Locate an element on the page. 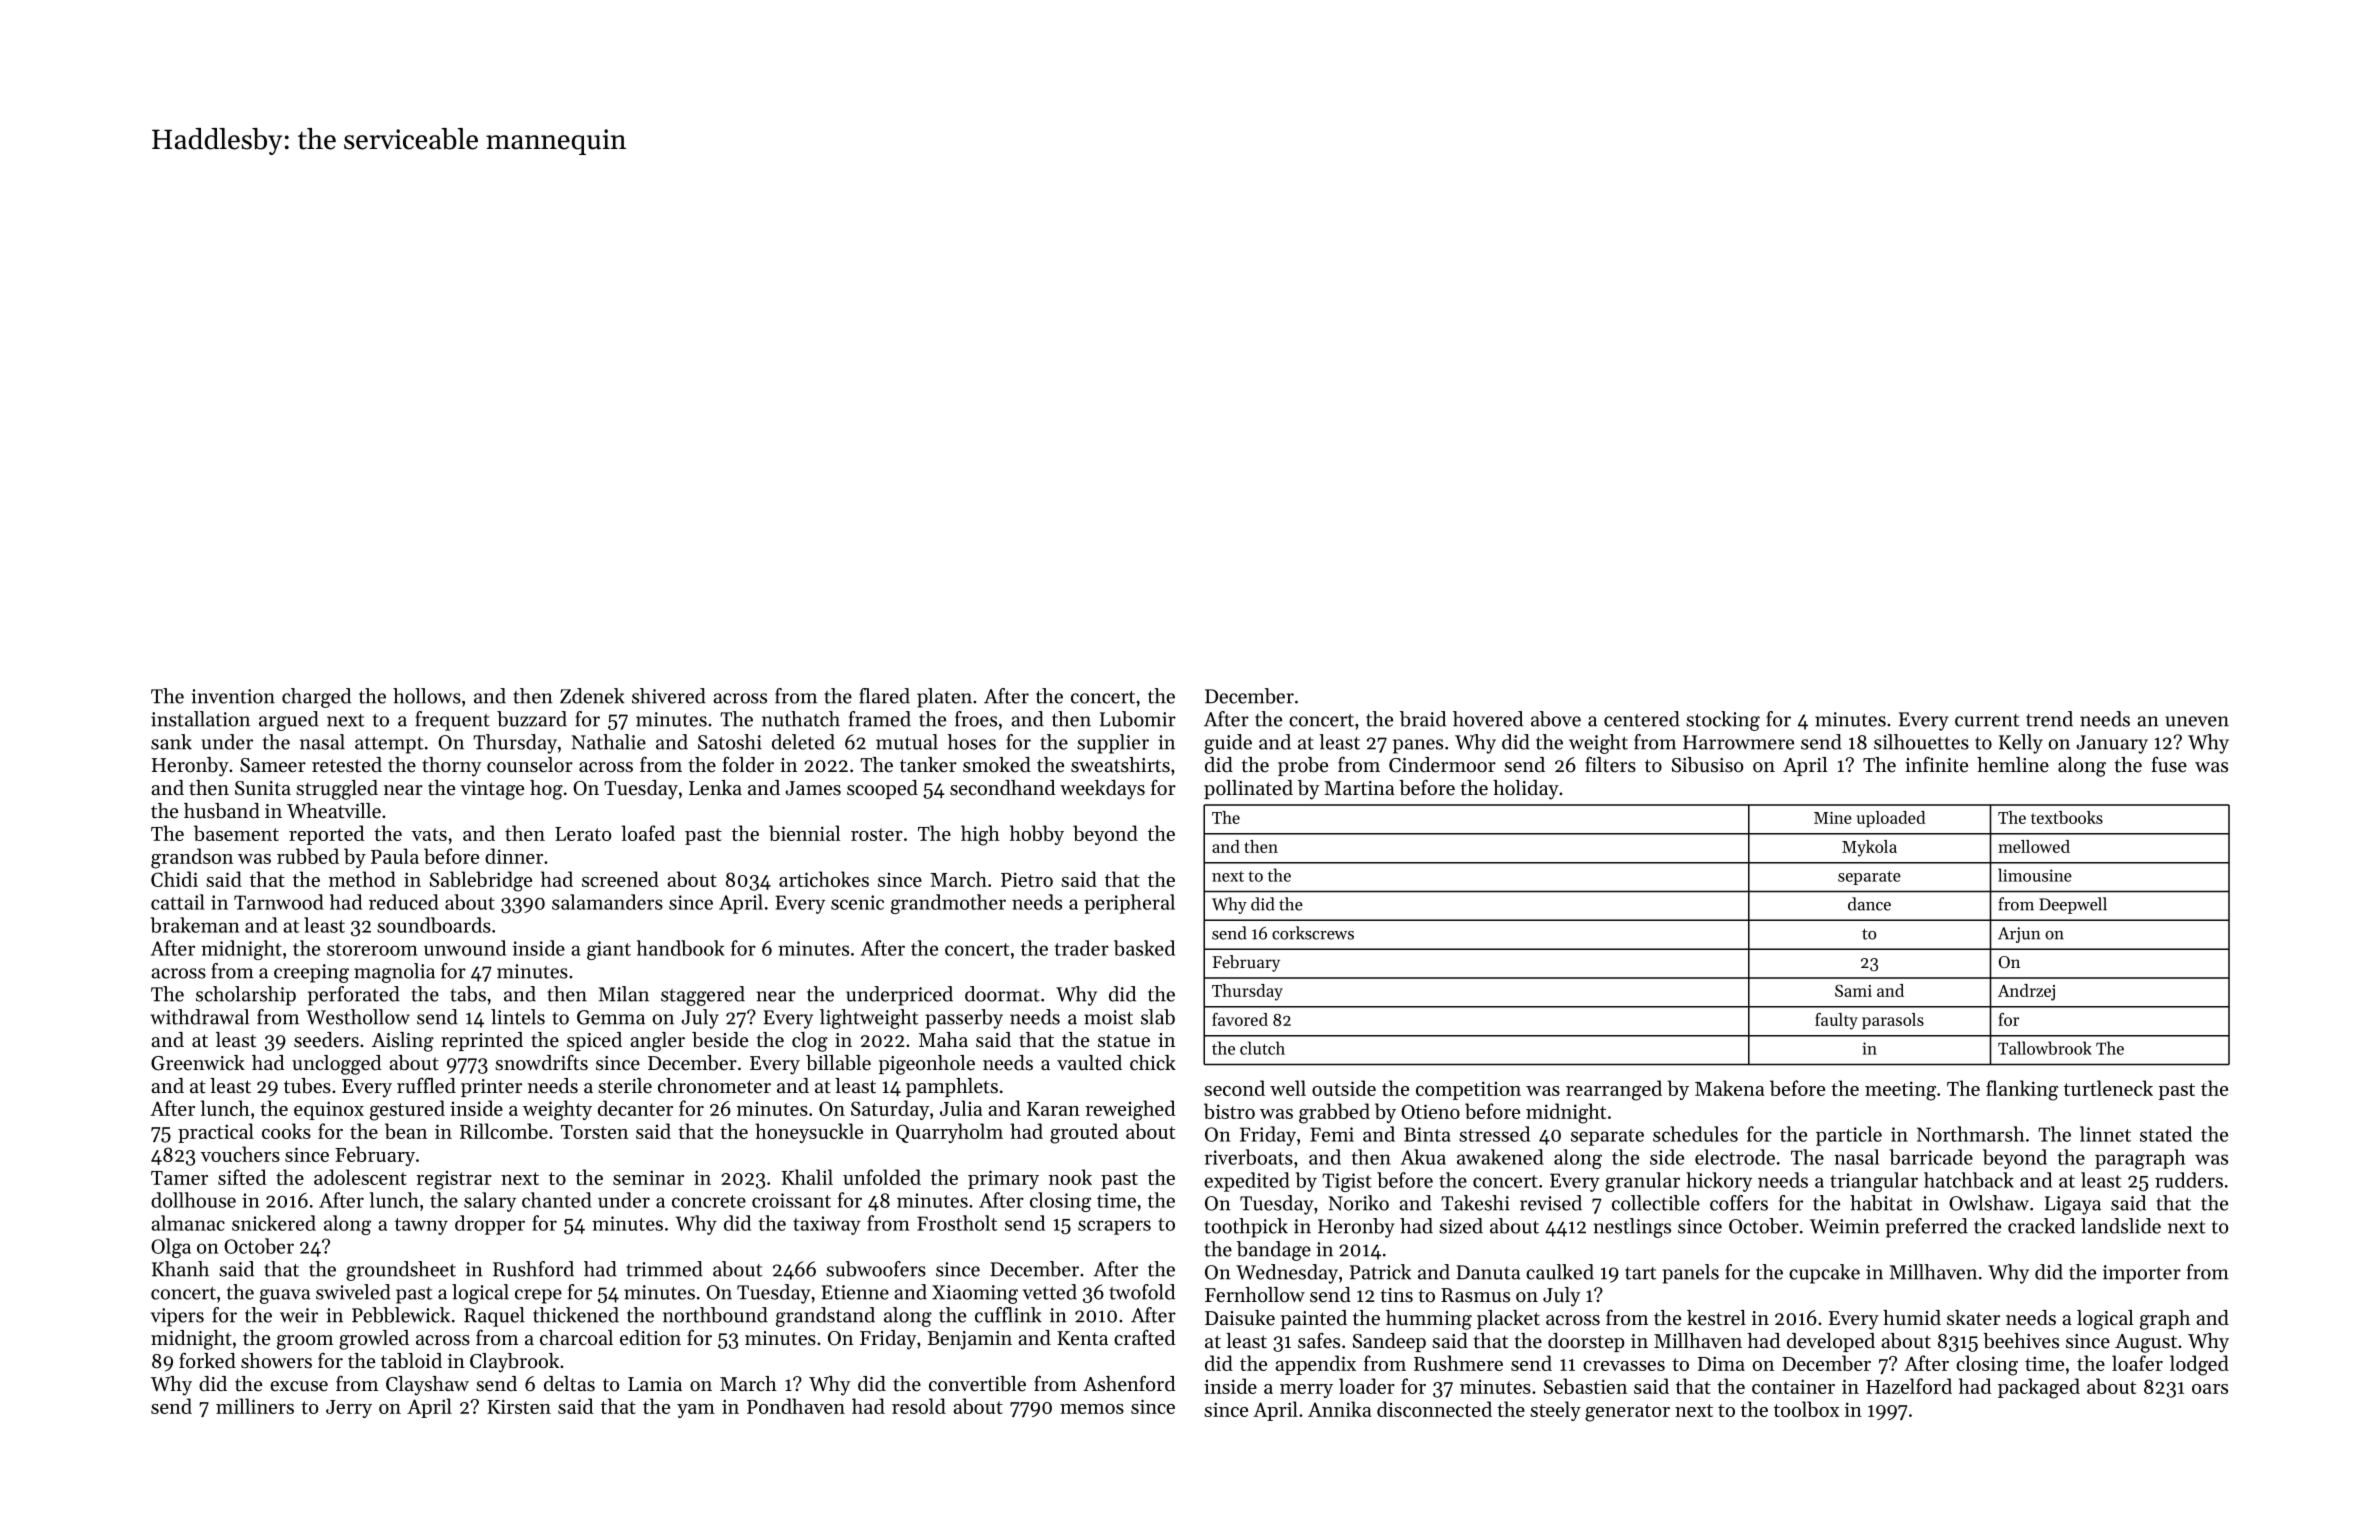 The height and width of the document is (1540, 2380). dropper is located at coordinates (490, 1225).
